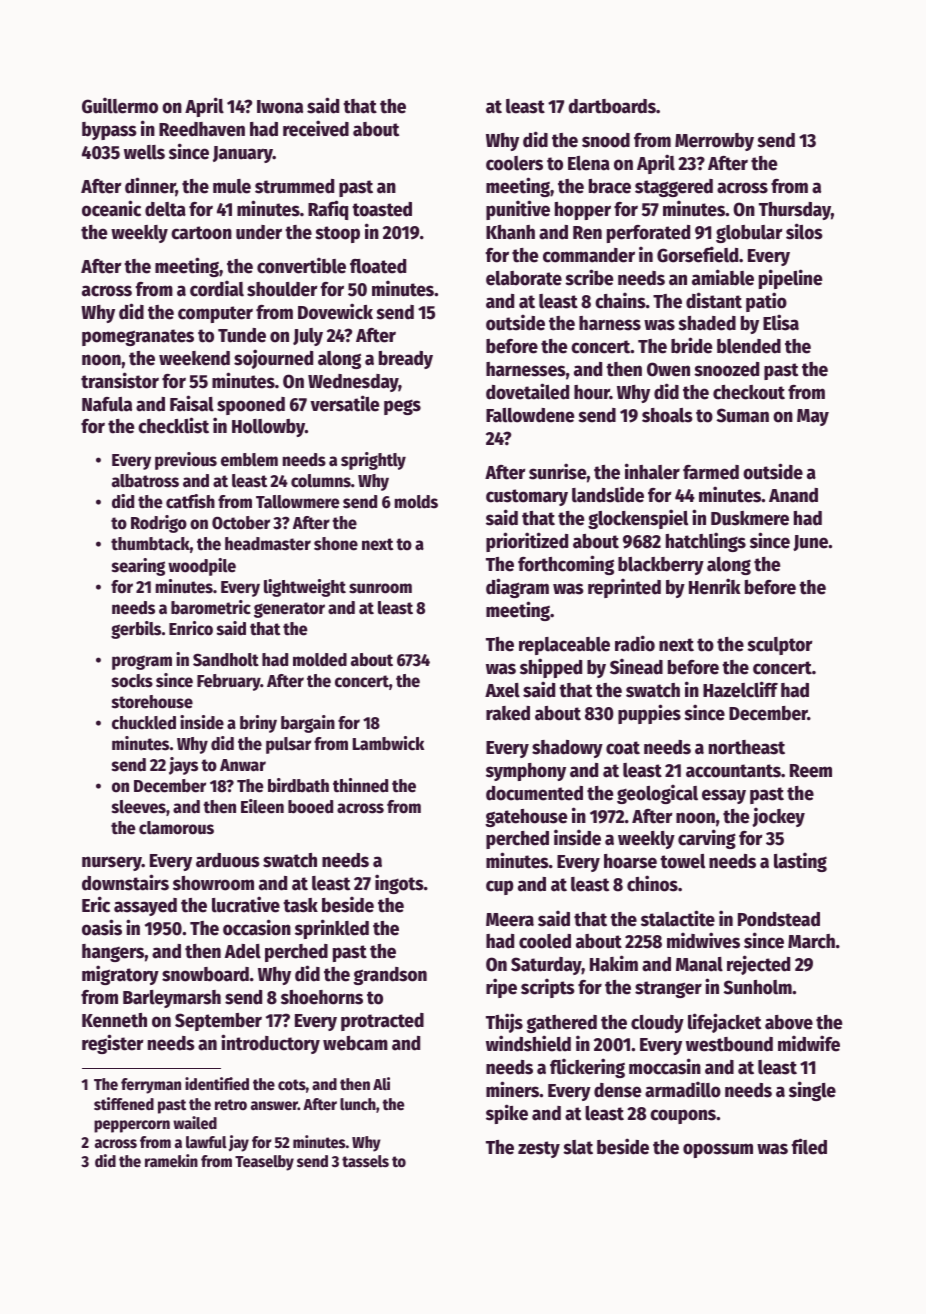 This screenshot has height=1314, width=926. What do you see at coordinates (113, 1044) in the screenshot?
I see `register` at bounding box center [113, 1044].
